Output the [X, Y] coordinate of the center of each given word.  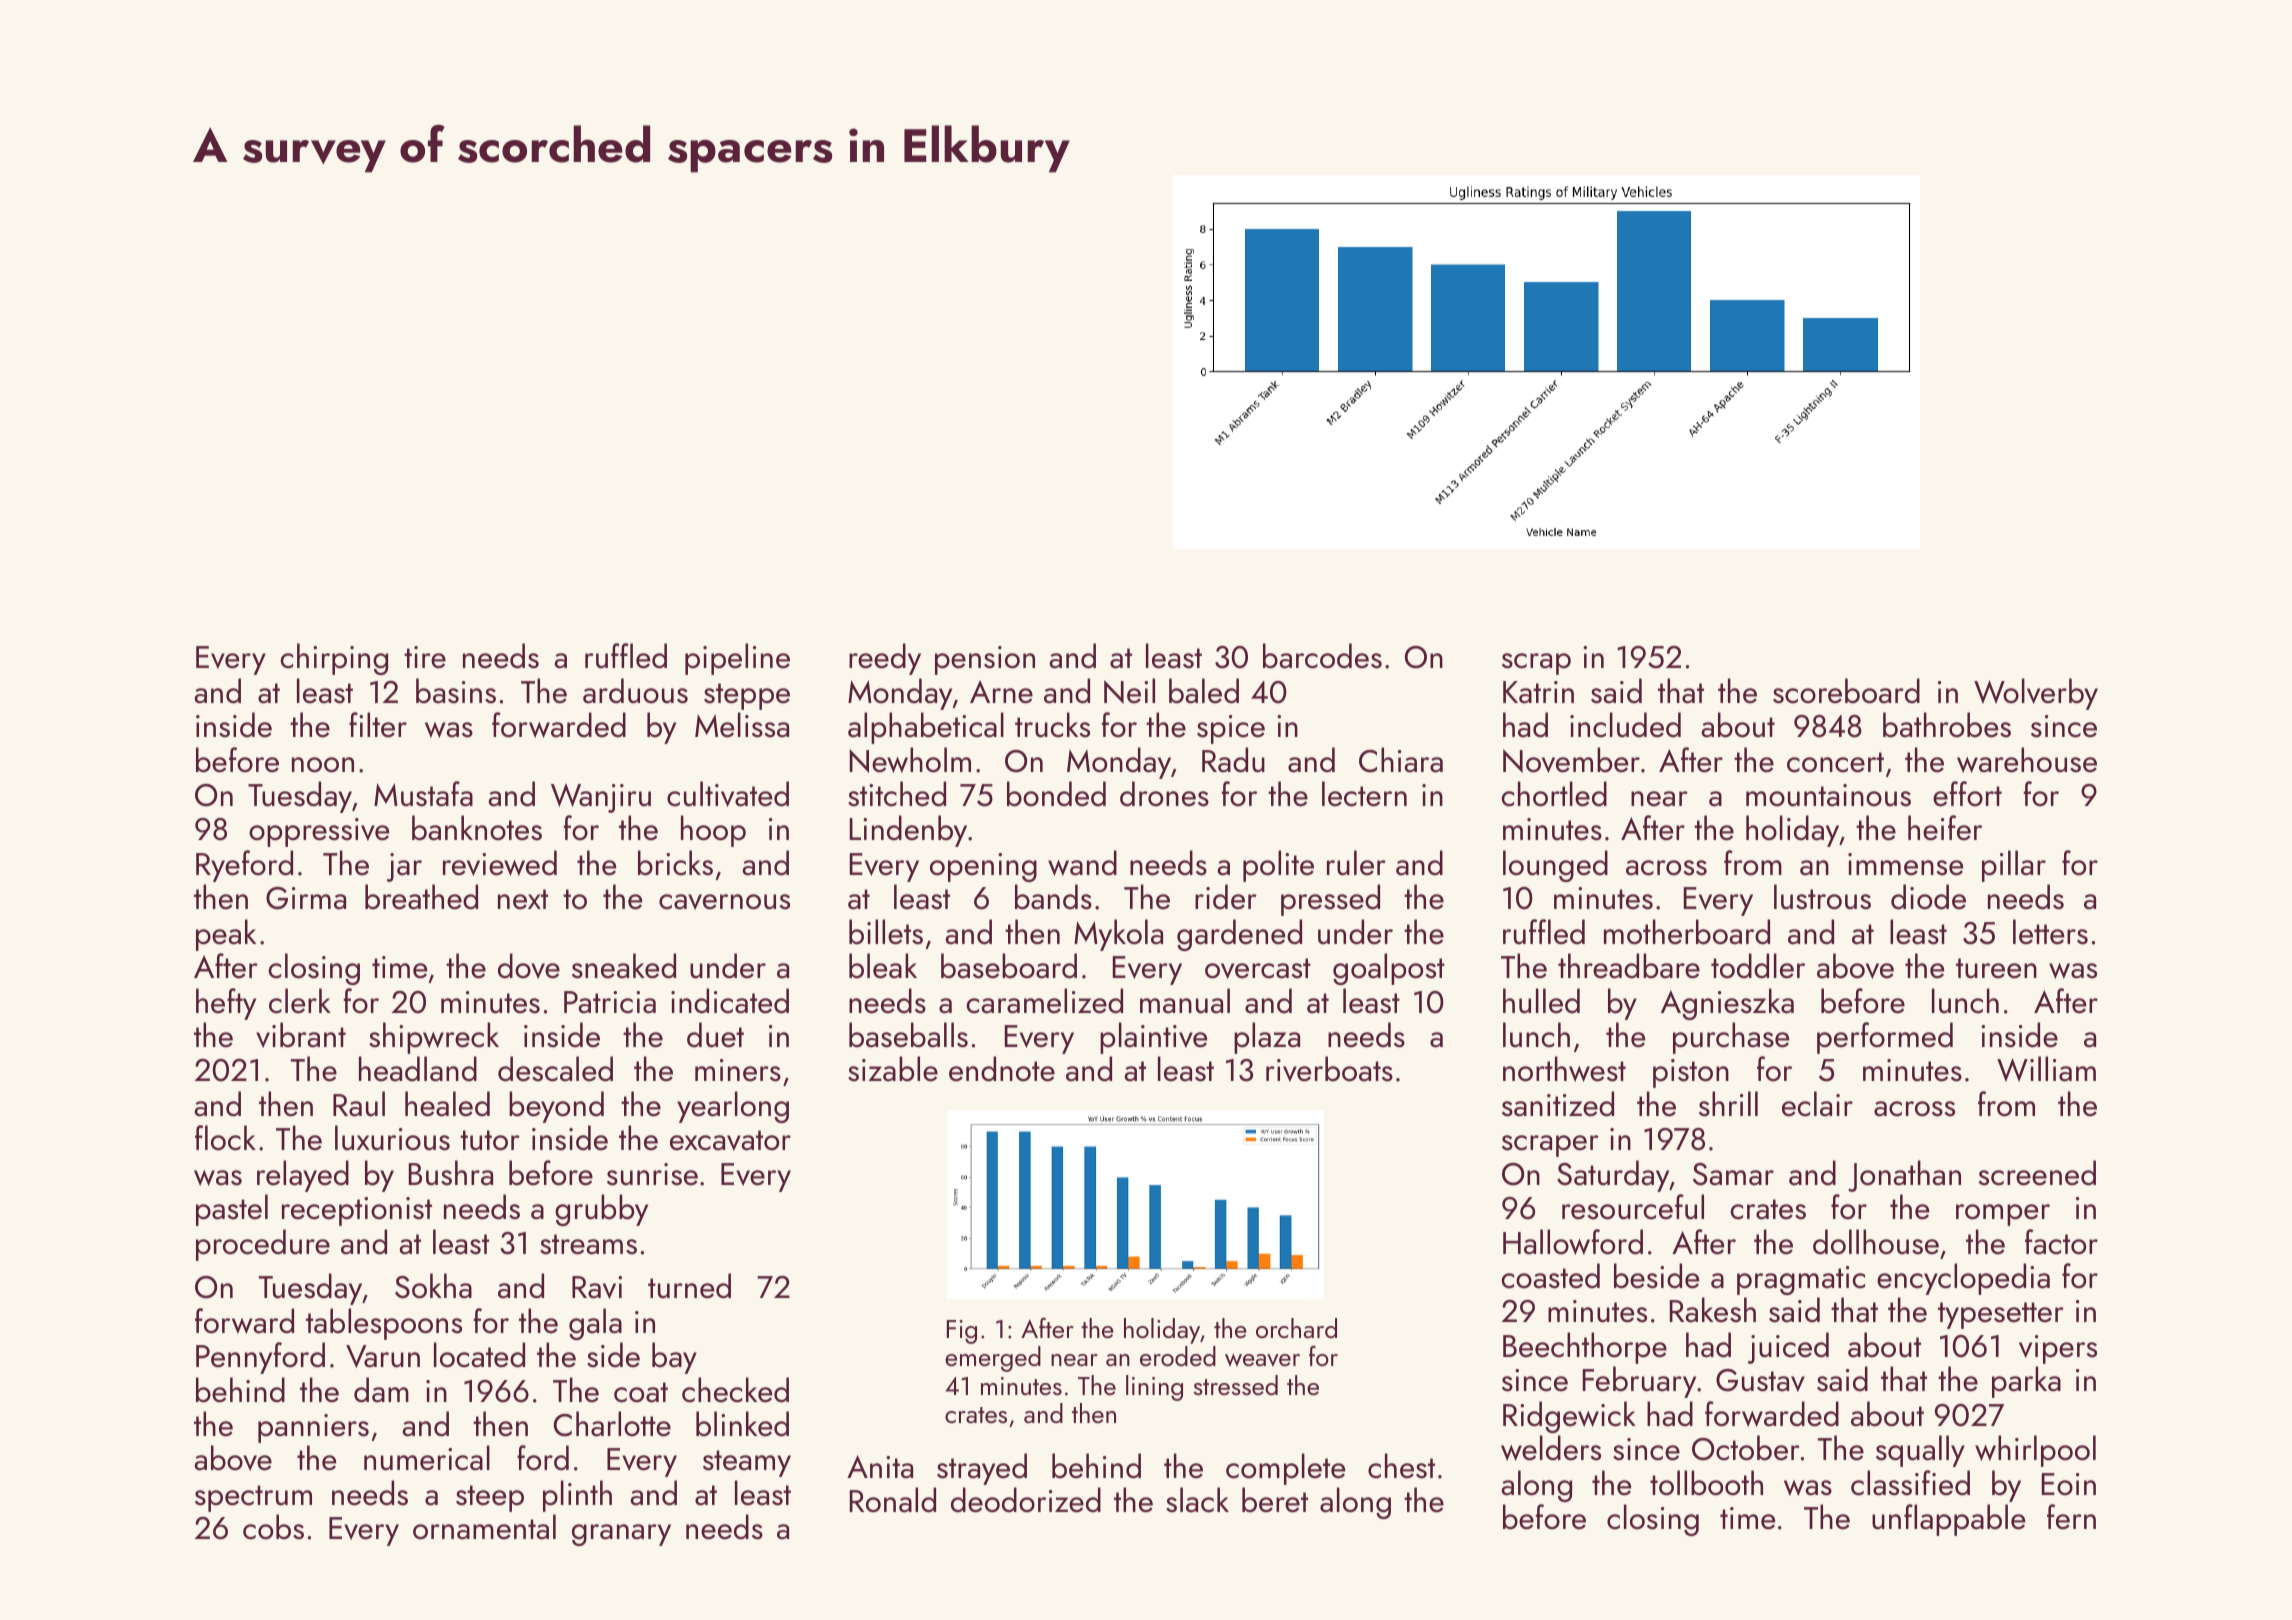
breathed [421, 897]
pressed [1330, 900]
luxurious [392, 1138]
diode [1928, 897]
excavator [730, 1140]
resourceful [1633, 1207]
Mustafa [423, 794]
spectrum [253, 1498]
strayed [982, 1469]
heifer [1945, 828]
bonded [1056, 794]
